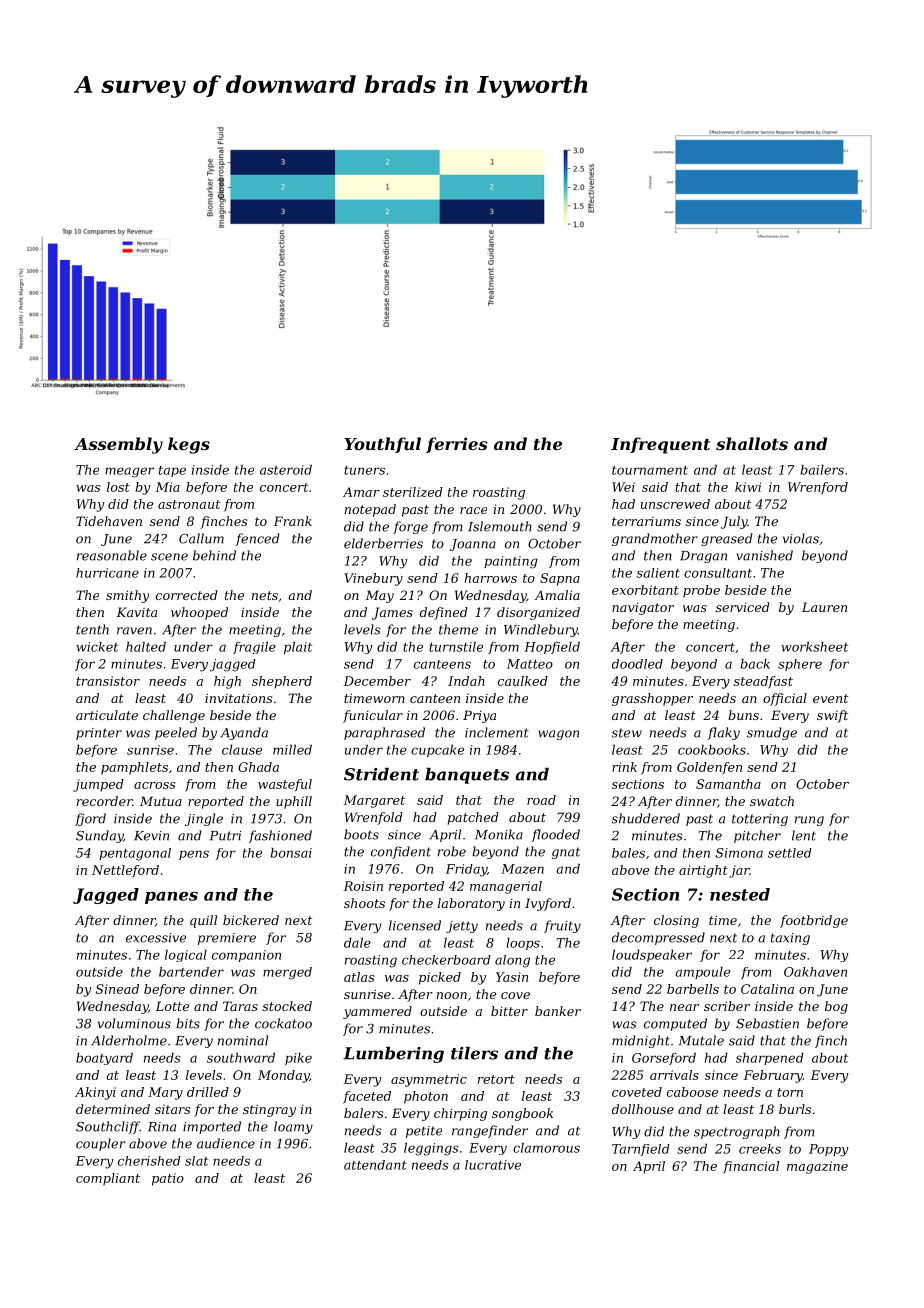 The width and height of the page is (924, 1308). Describe the element at coordinates (562, 926) in the page. I see `fruity` at that location.
